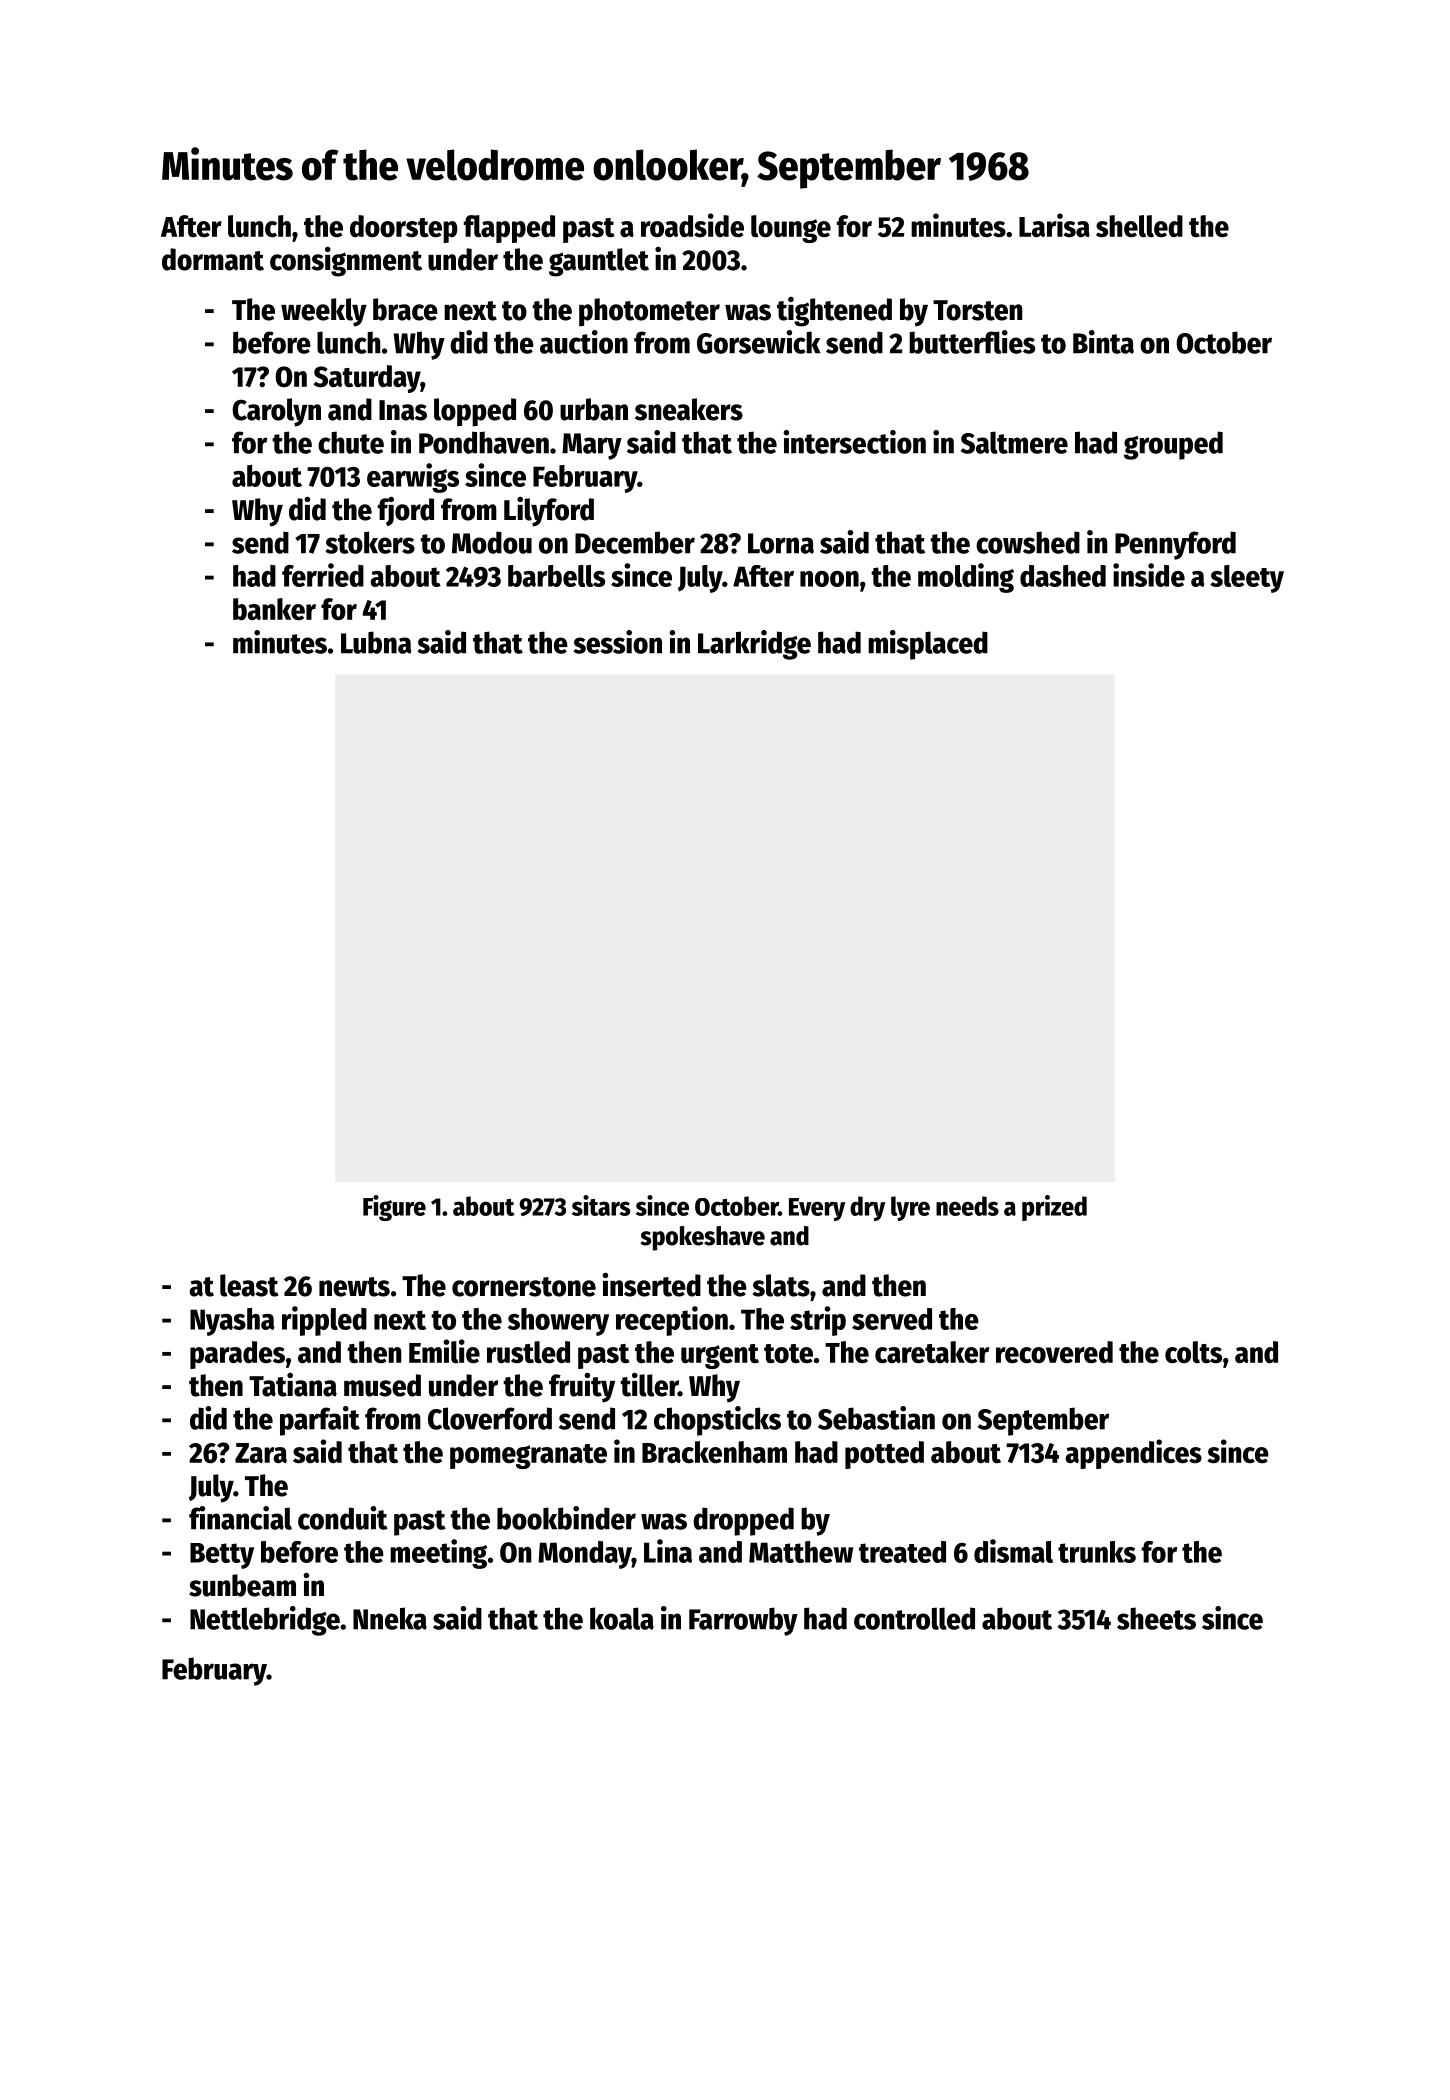 This screenshot has height=2100, width=1450. What do you see at coordinates (1139, 226) in the screenshot?
I see `shelled` at bounding box center [1139, 226].
